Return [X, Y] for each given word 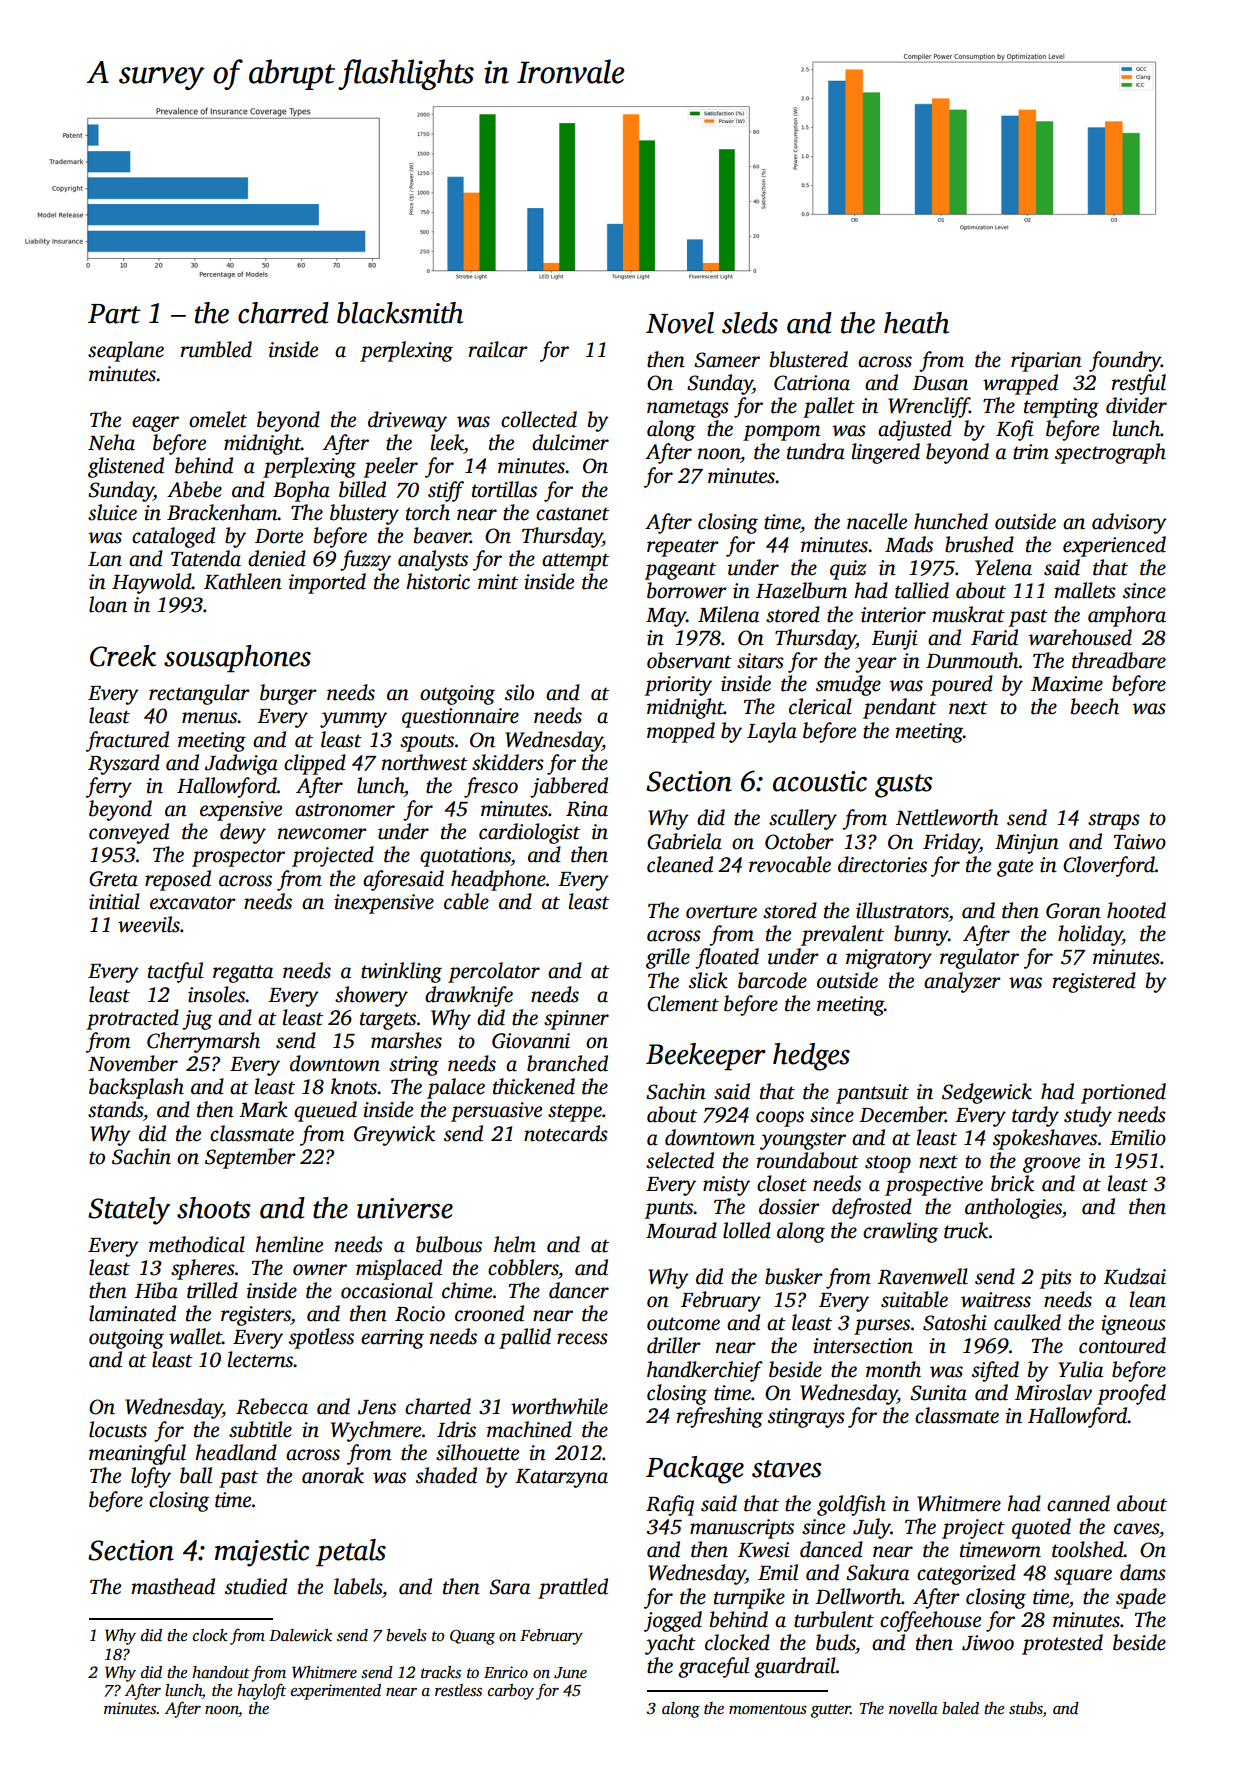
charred [283, 313]
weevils [149, 924]
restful [1139, 384]
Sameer [727, 360]
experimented [336, 1692]
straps [1114, 821]
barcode [772, 980]
